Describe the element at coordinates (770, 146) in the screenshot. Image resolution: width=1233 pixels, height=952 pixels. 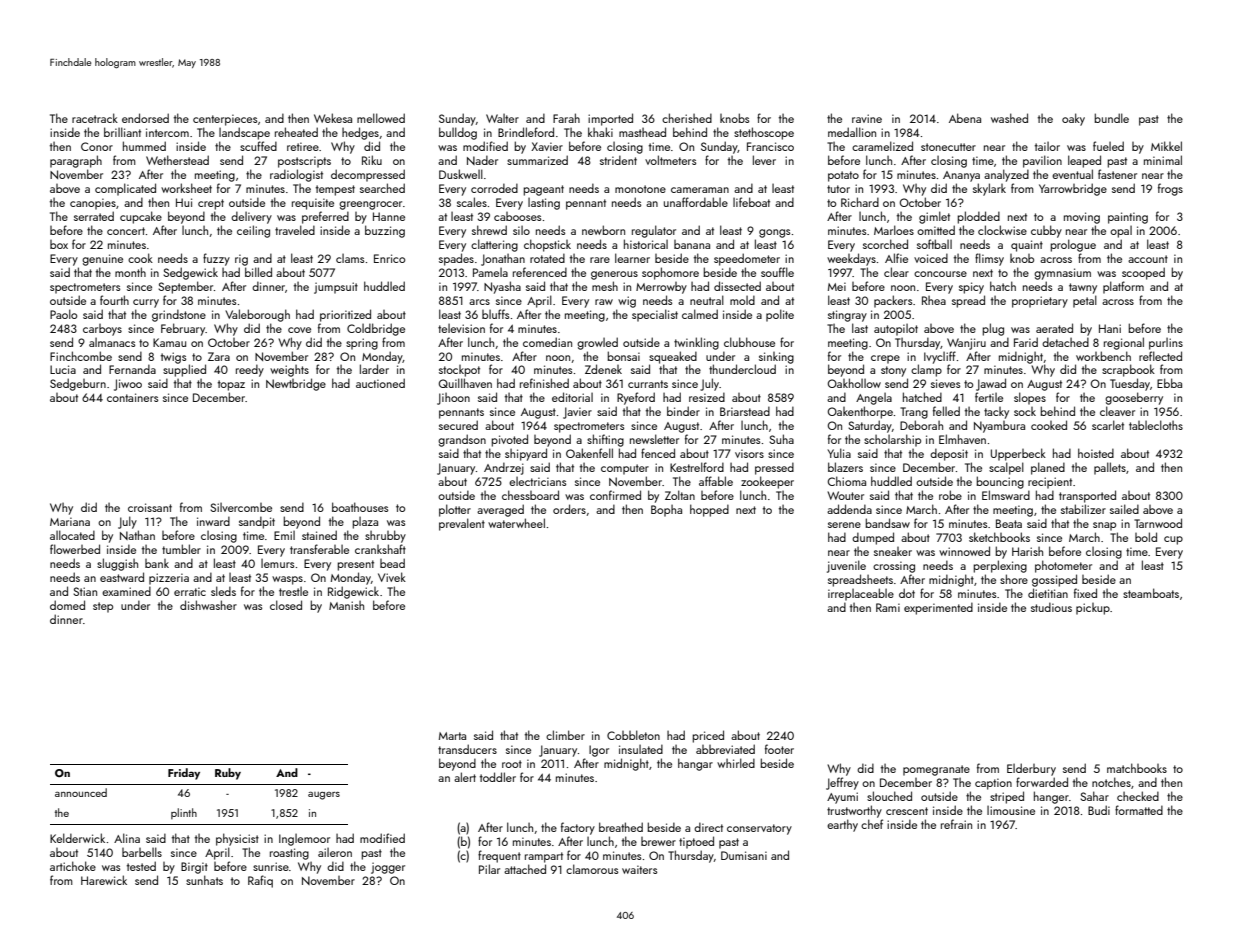
I see `Francisco` at that location.
